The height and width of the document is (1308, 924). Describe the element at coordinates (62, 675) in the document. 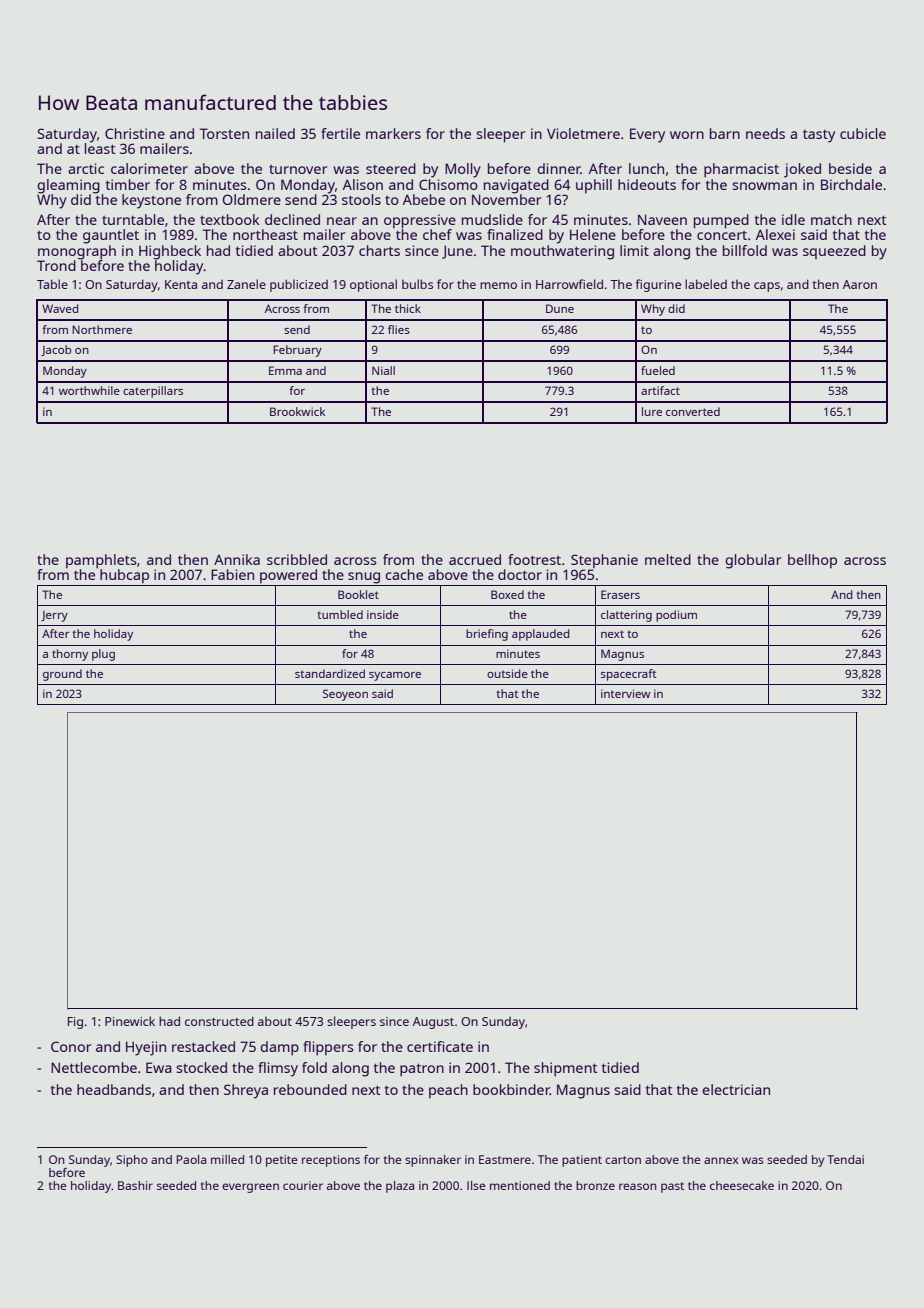

I see `ground` at that location.
